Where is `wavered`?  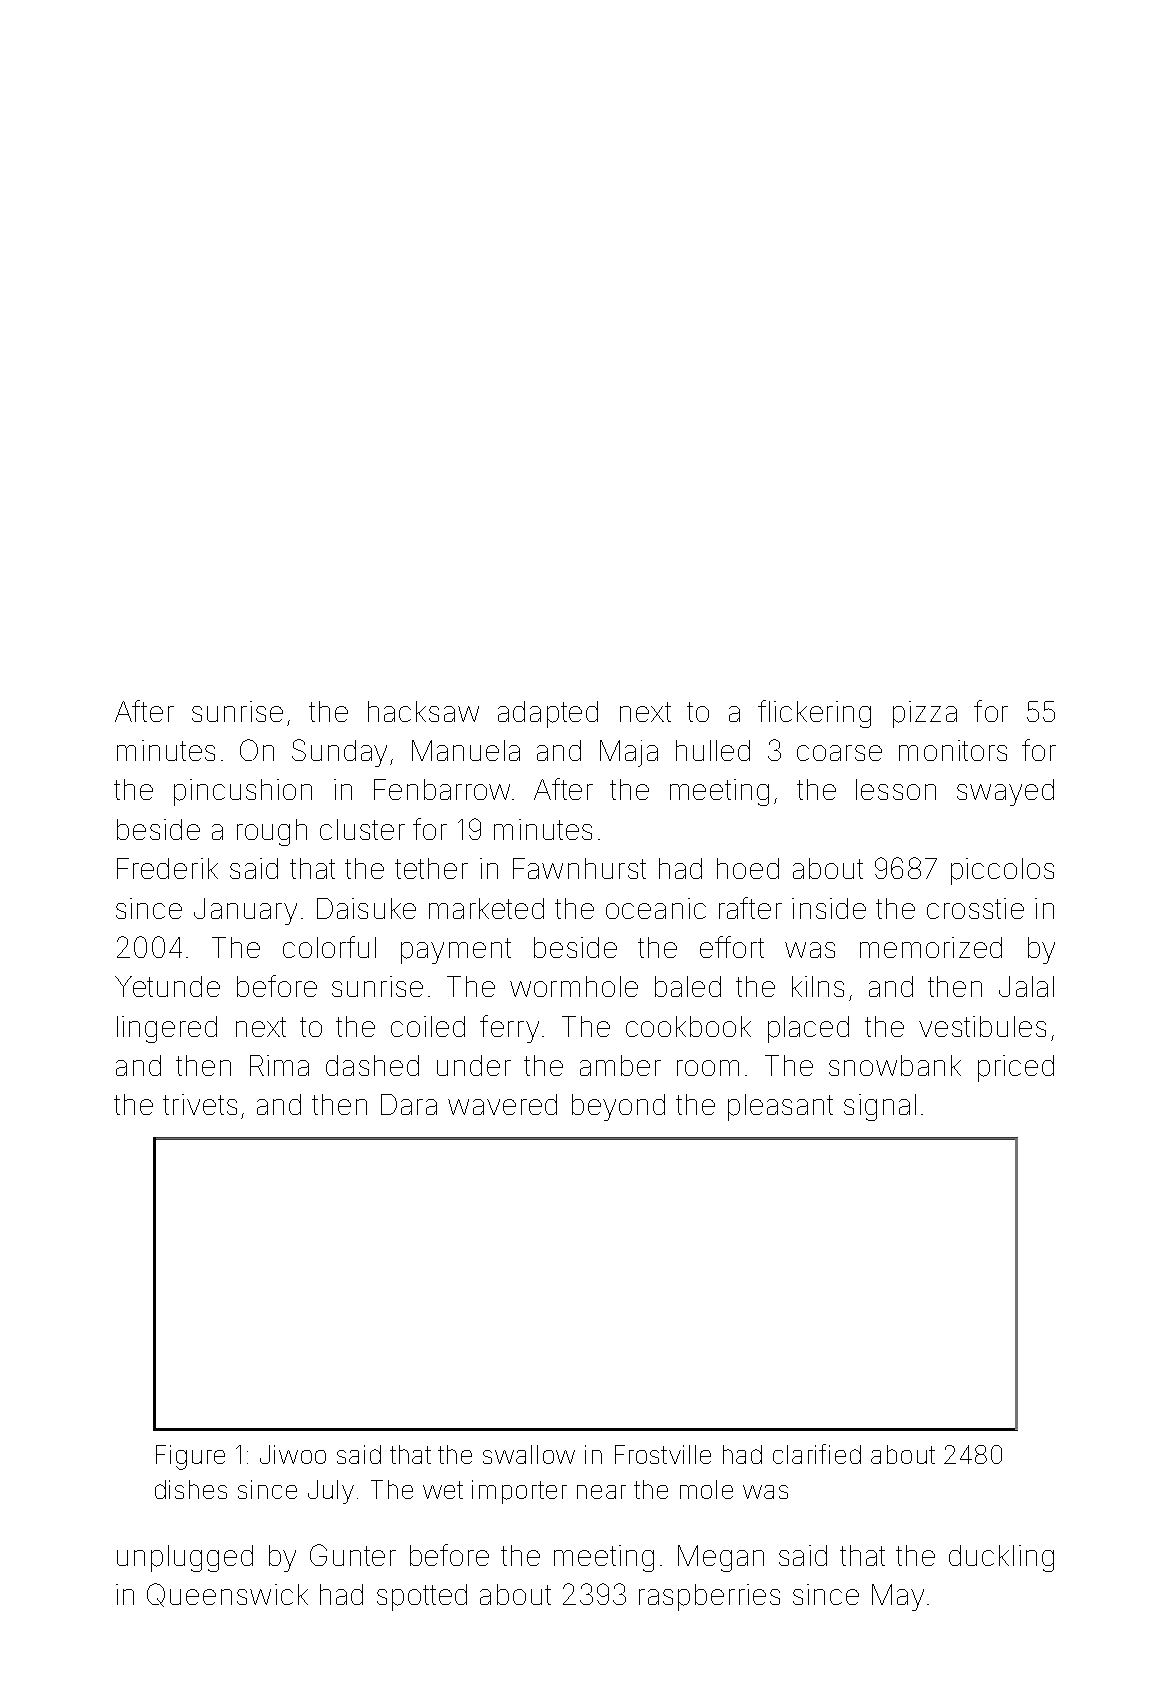
wavered is located at coordinates (502, 1104).
